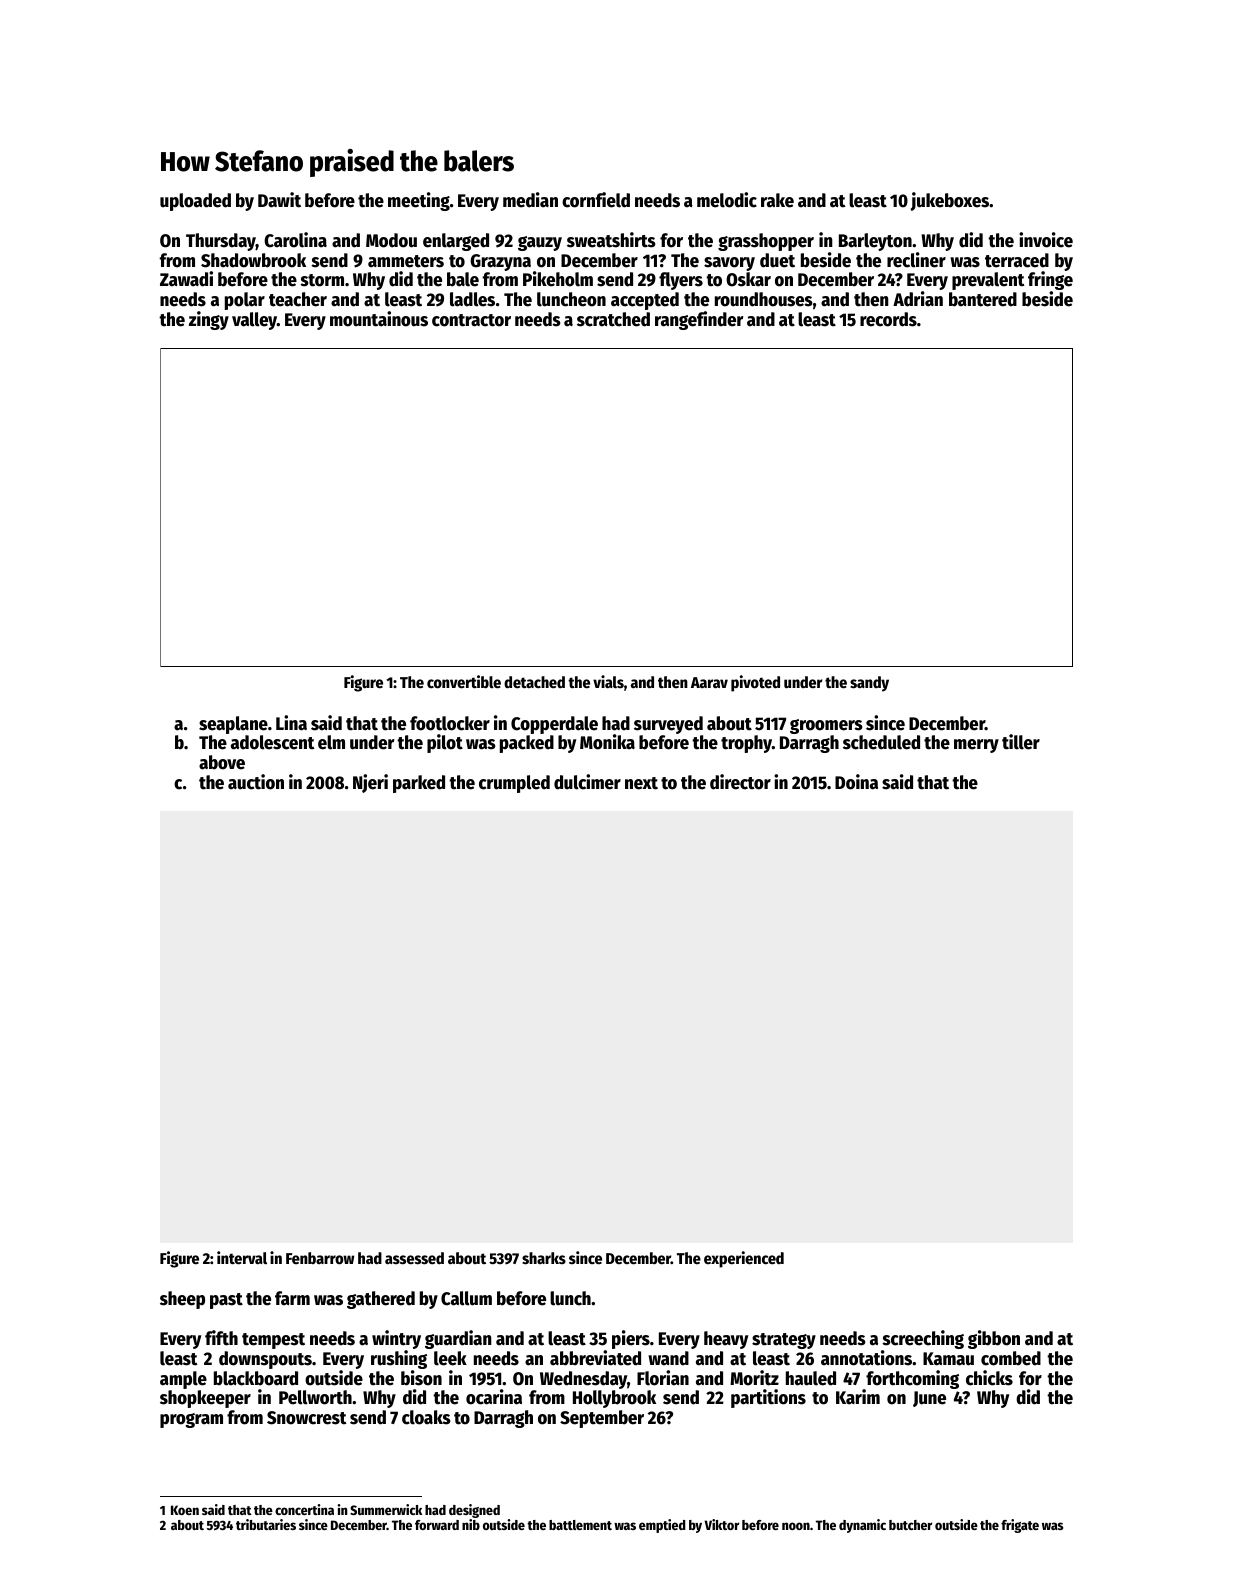  Describe the element at coordinates (419, 784) in the screenshot. I see `parked` at that location.
